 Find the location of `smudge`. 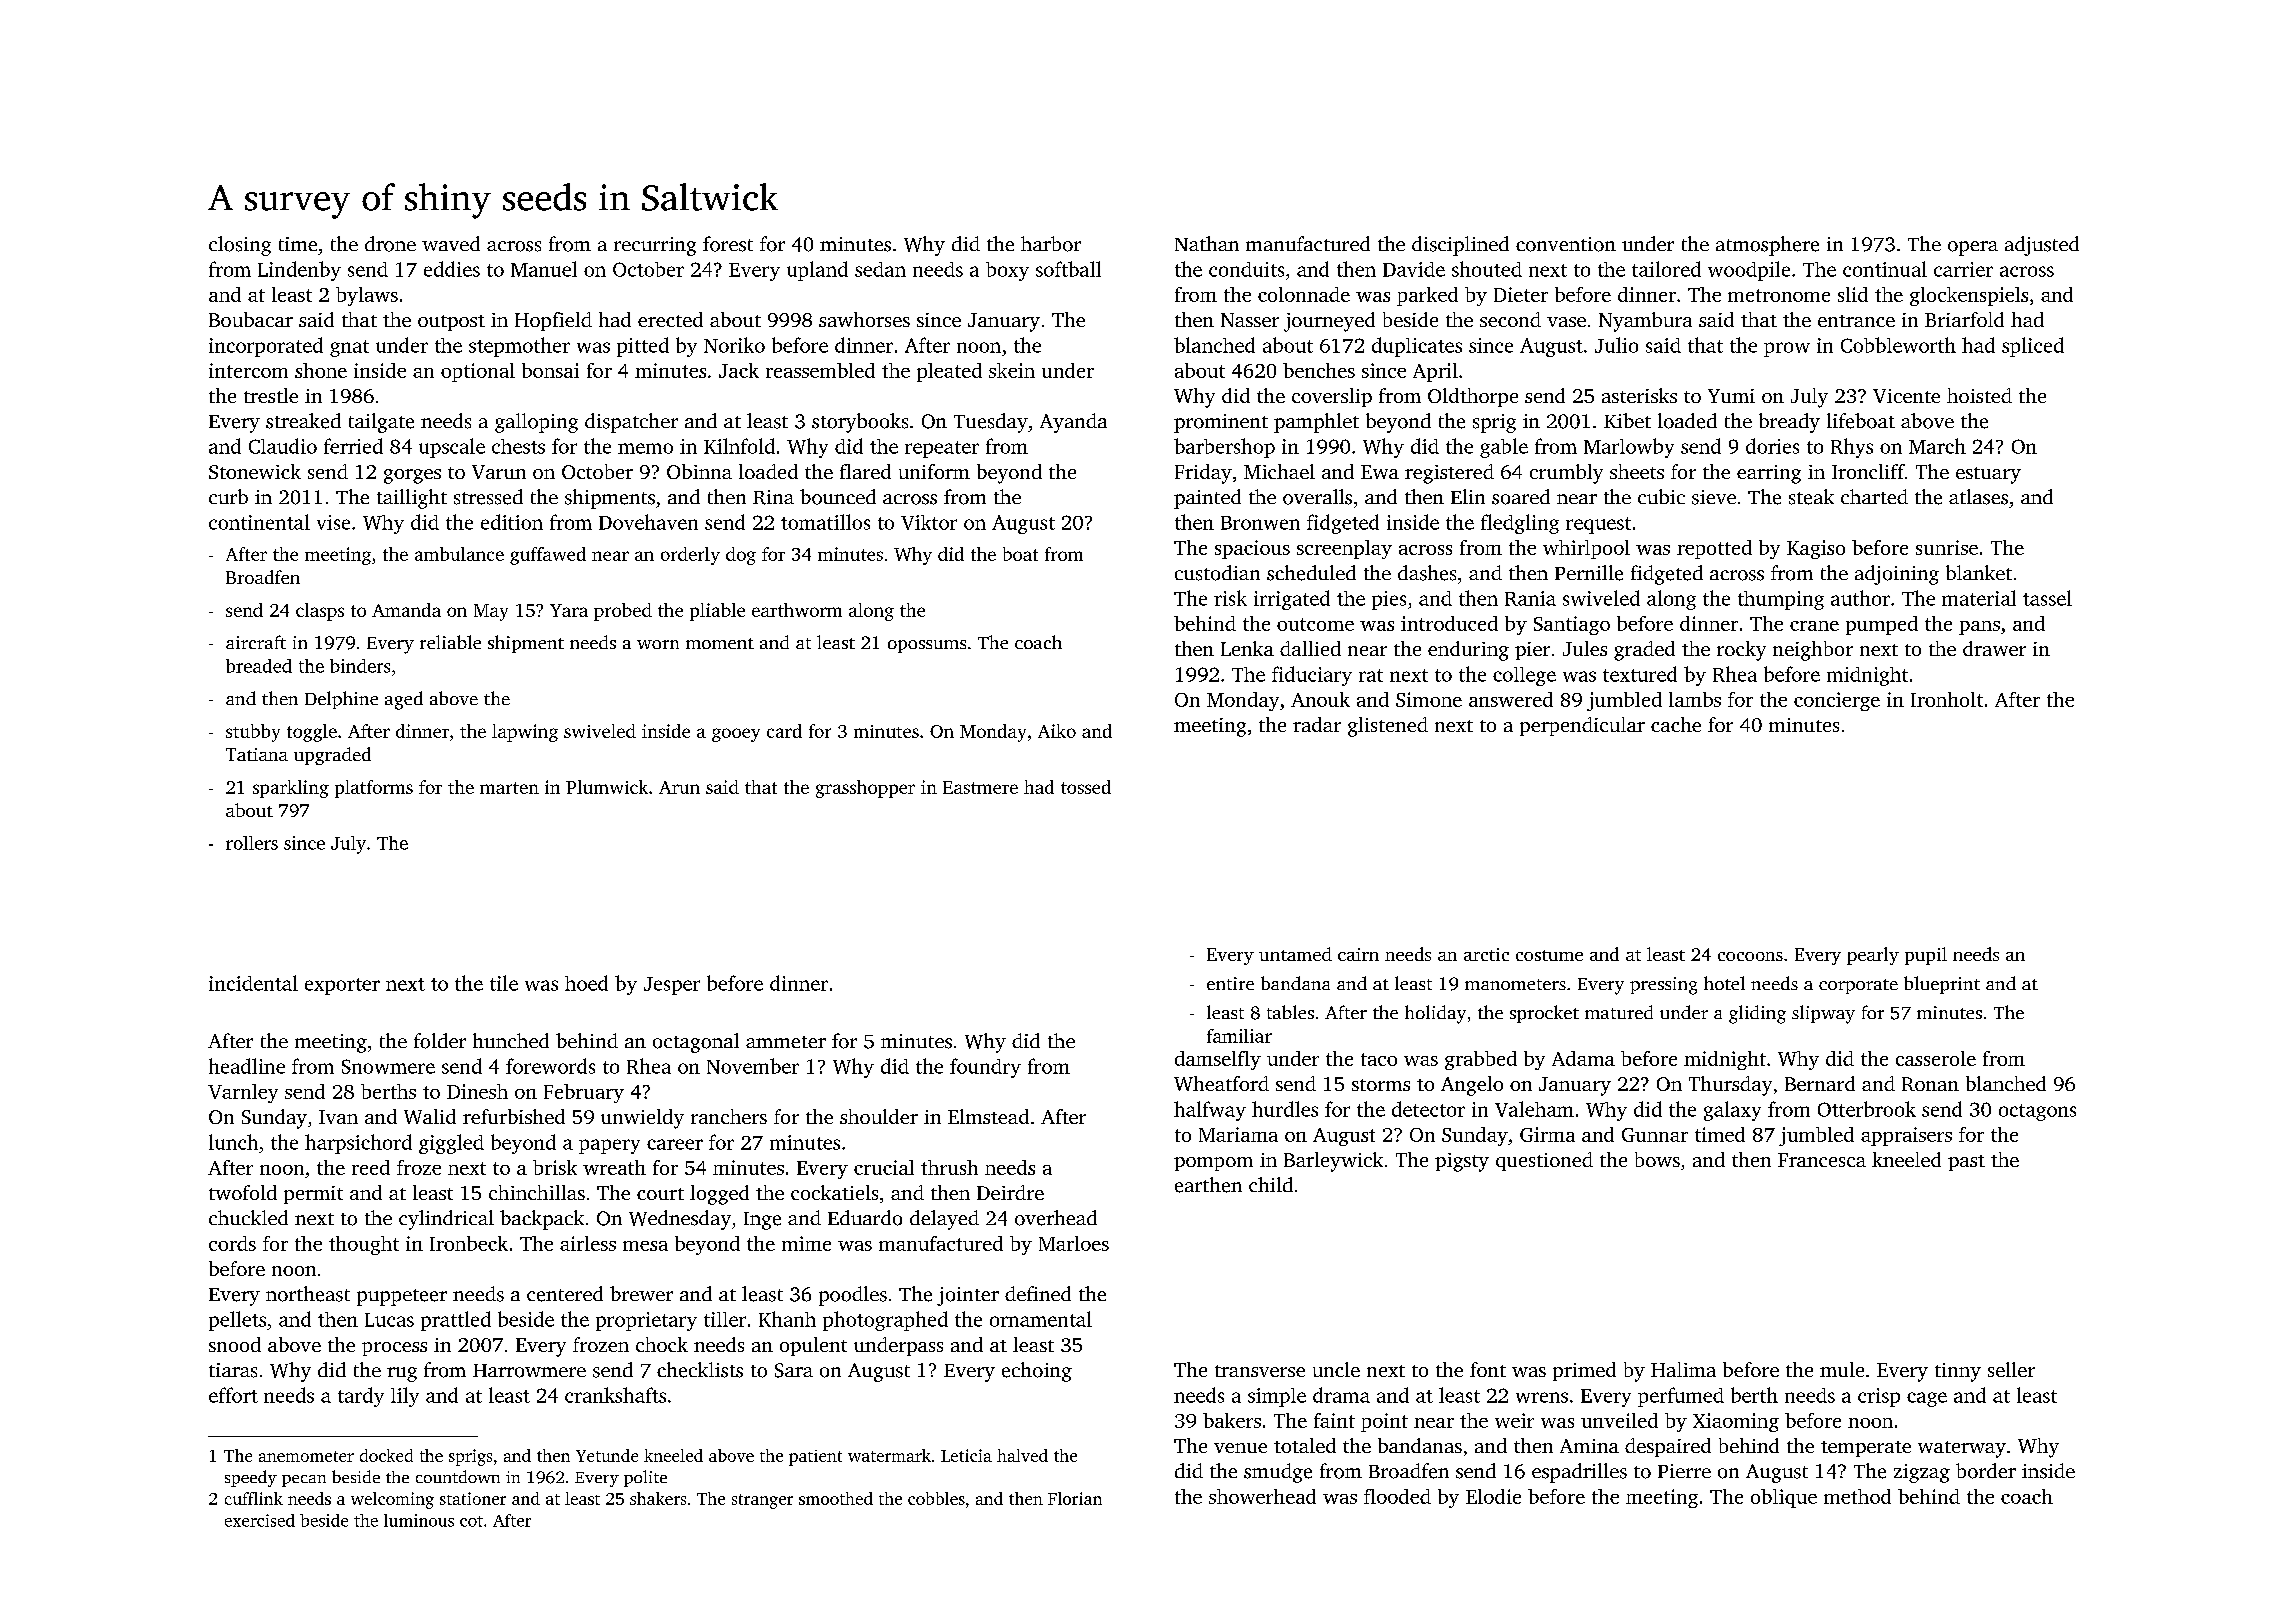

smudge is located at coordinates (1278, 1473).
